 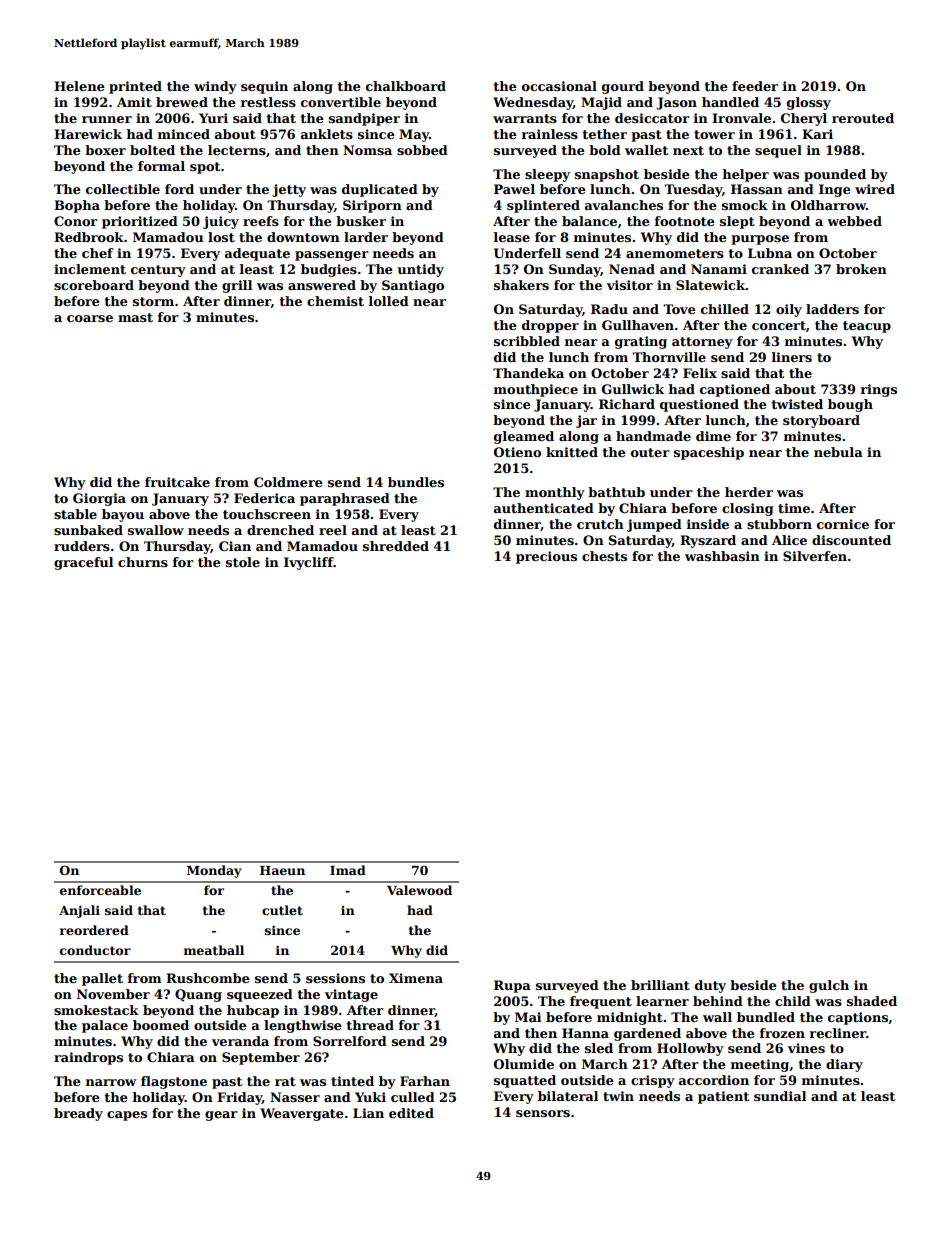 What do you see at coordinates (135, 87) in the image?
I see `printed` at bounding box center [135, 87].
